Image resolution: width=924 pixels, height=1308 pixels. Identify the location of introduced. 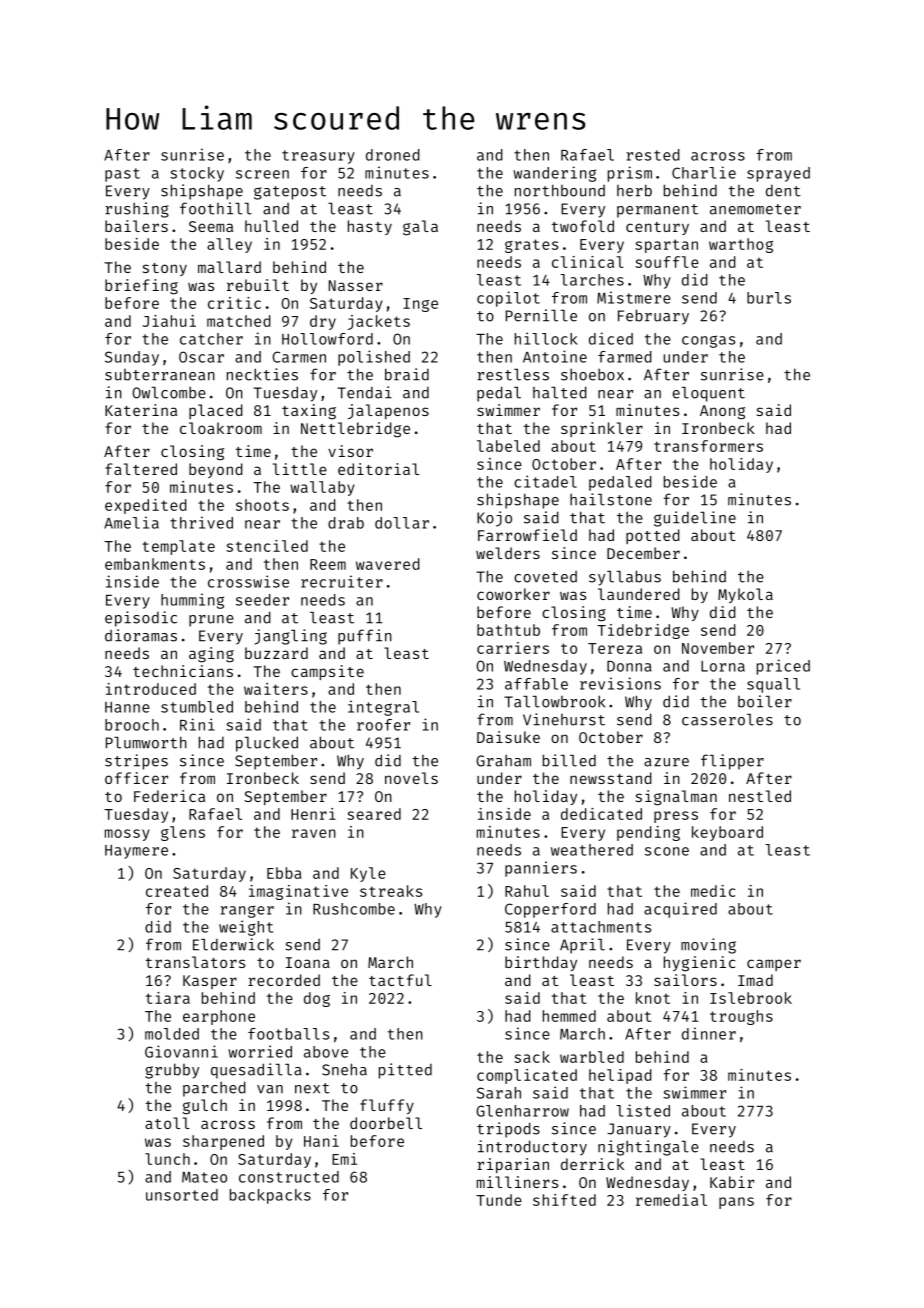
(151, 689).
